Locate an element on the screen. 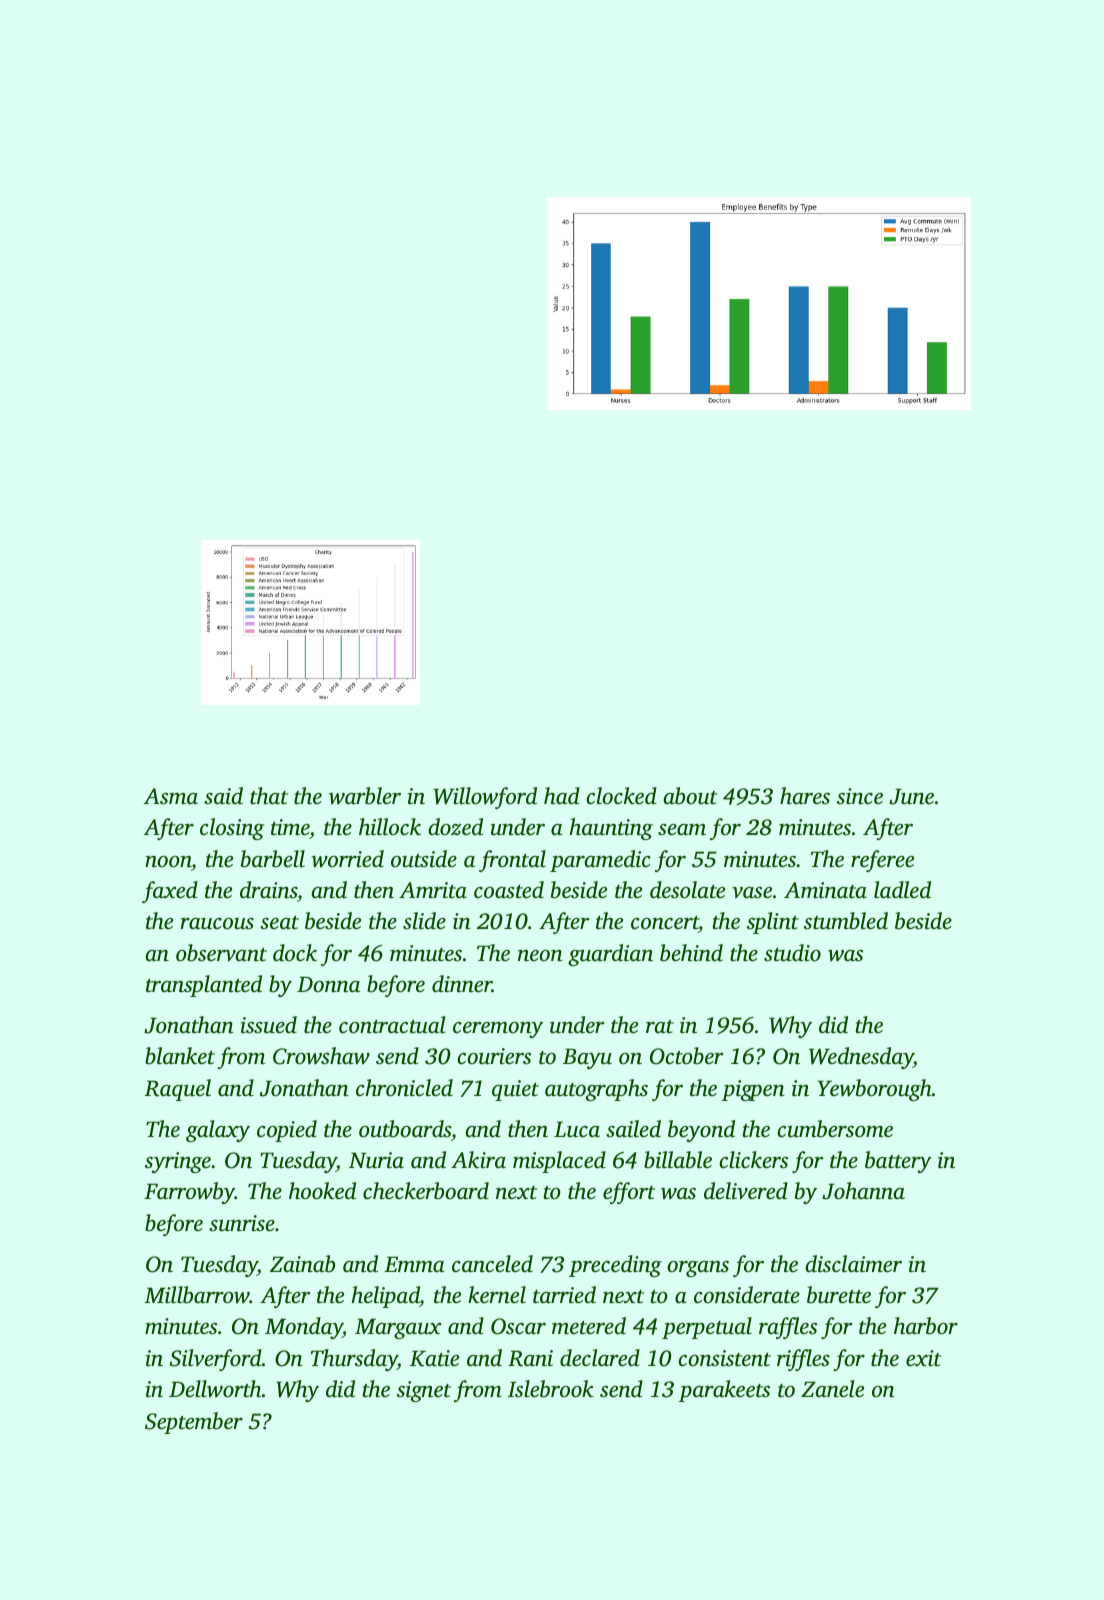 This screenshot has width=1104, height=1600. behind is located at coordinates (691, 953).
